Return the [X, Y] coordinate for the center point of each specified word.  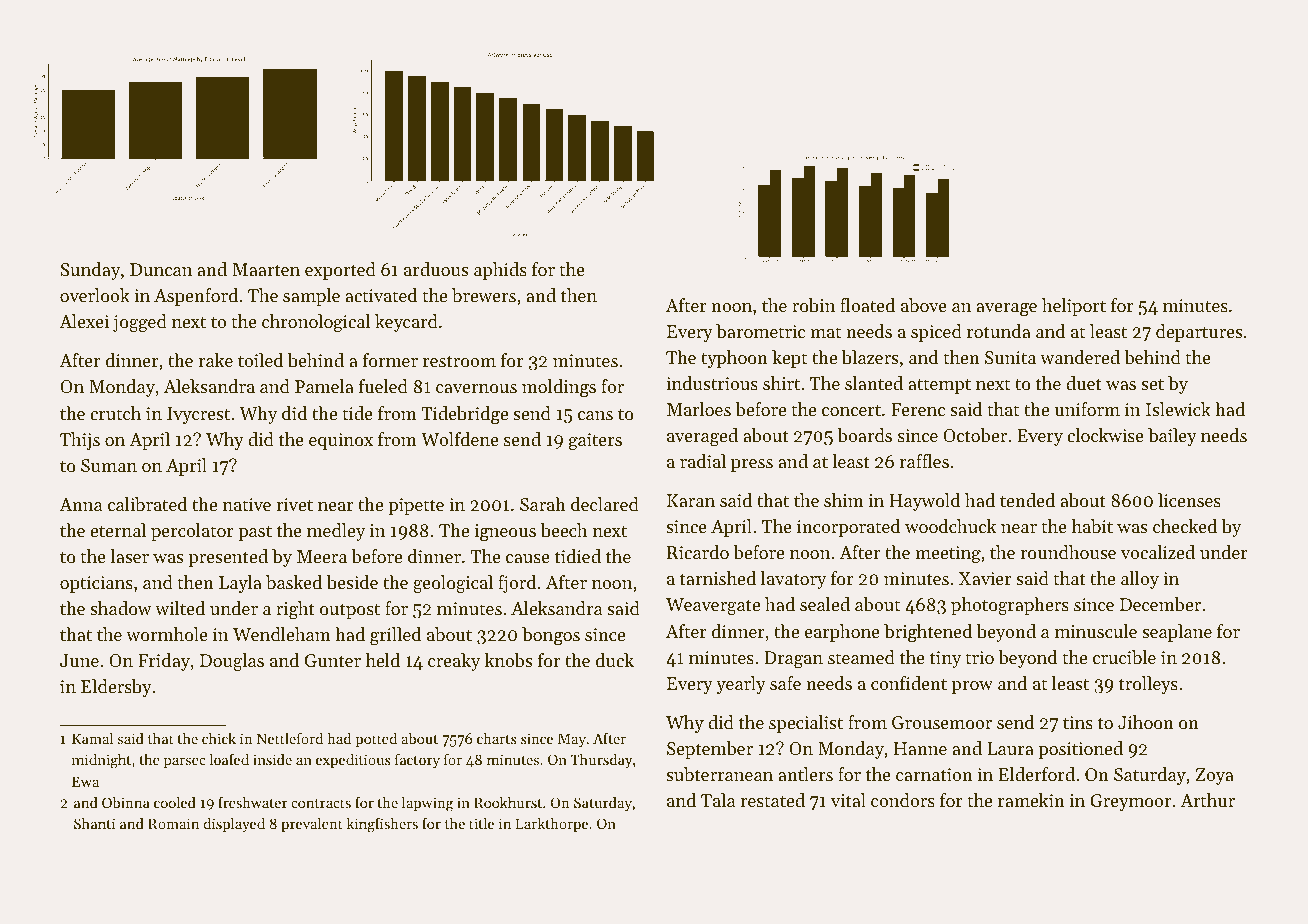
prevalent [312, 825]
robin [813, 305]
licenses [1189, 500]
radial [703, 461]
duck [615, 660]
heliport [1074, 307]
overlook [95, 295]
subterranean [719, 774]
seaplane [1177, 633]
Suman [109, 465]
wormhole [167, 634]
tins [1078, 722]
